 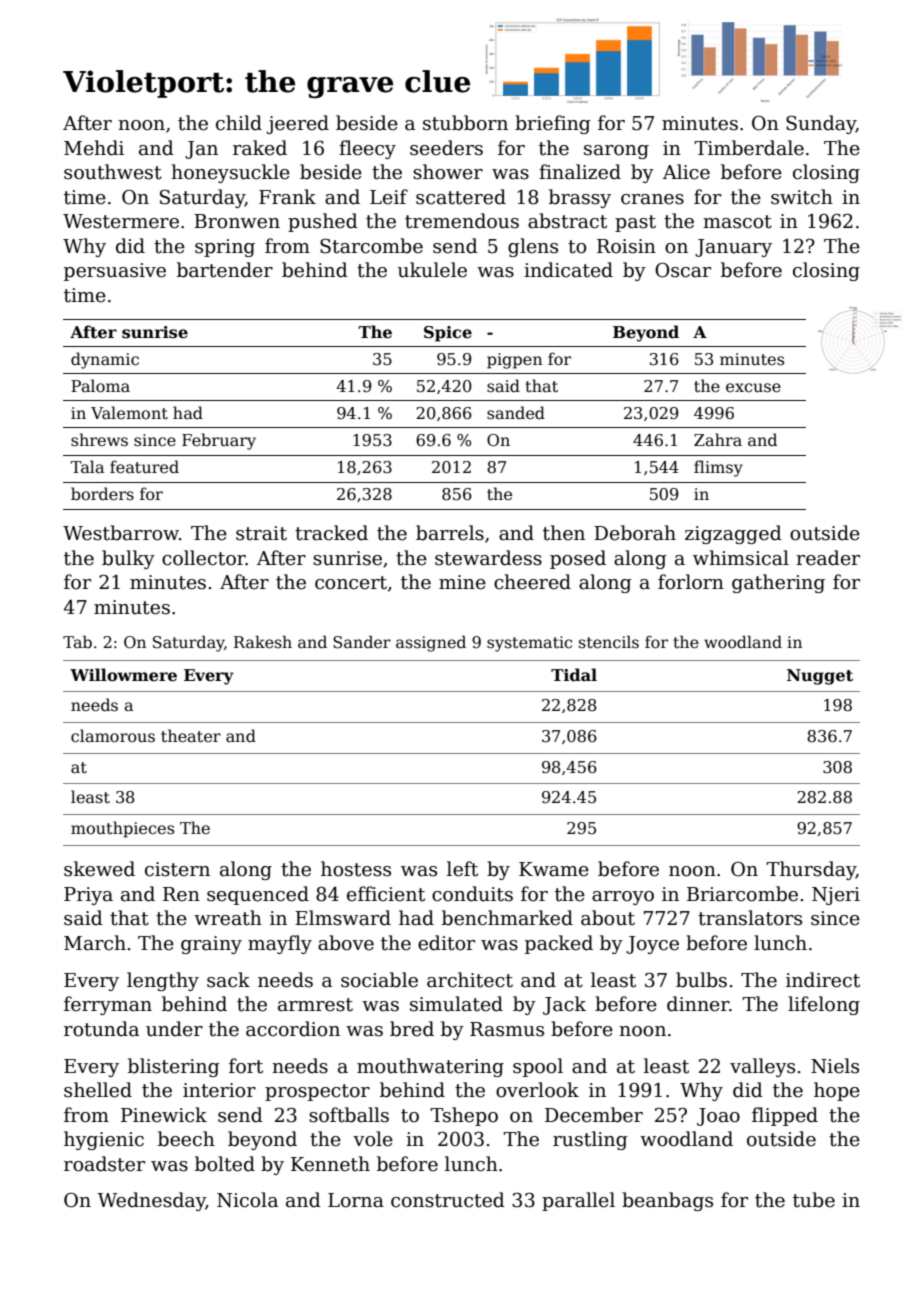 What do you see at coordinates (104, 1164) in the screenshot?
I see `roadster` at bounding box center [104, 1164].
